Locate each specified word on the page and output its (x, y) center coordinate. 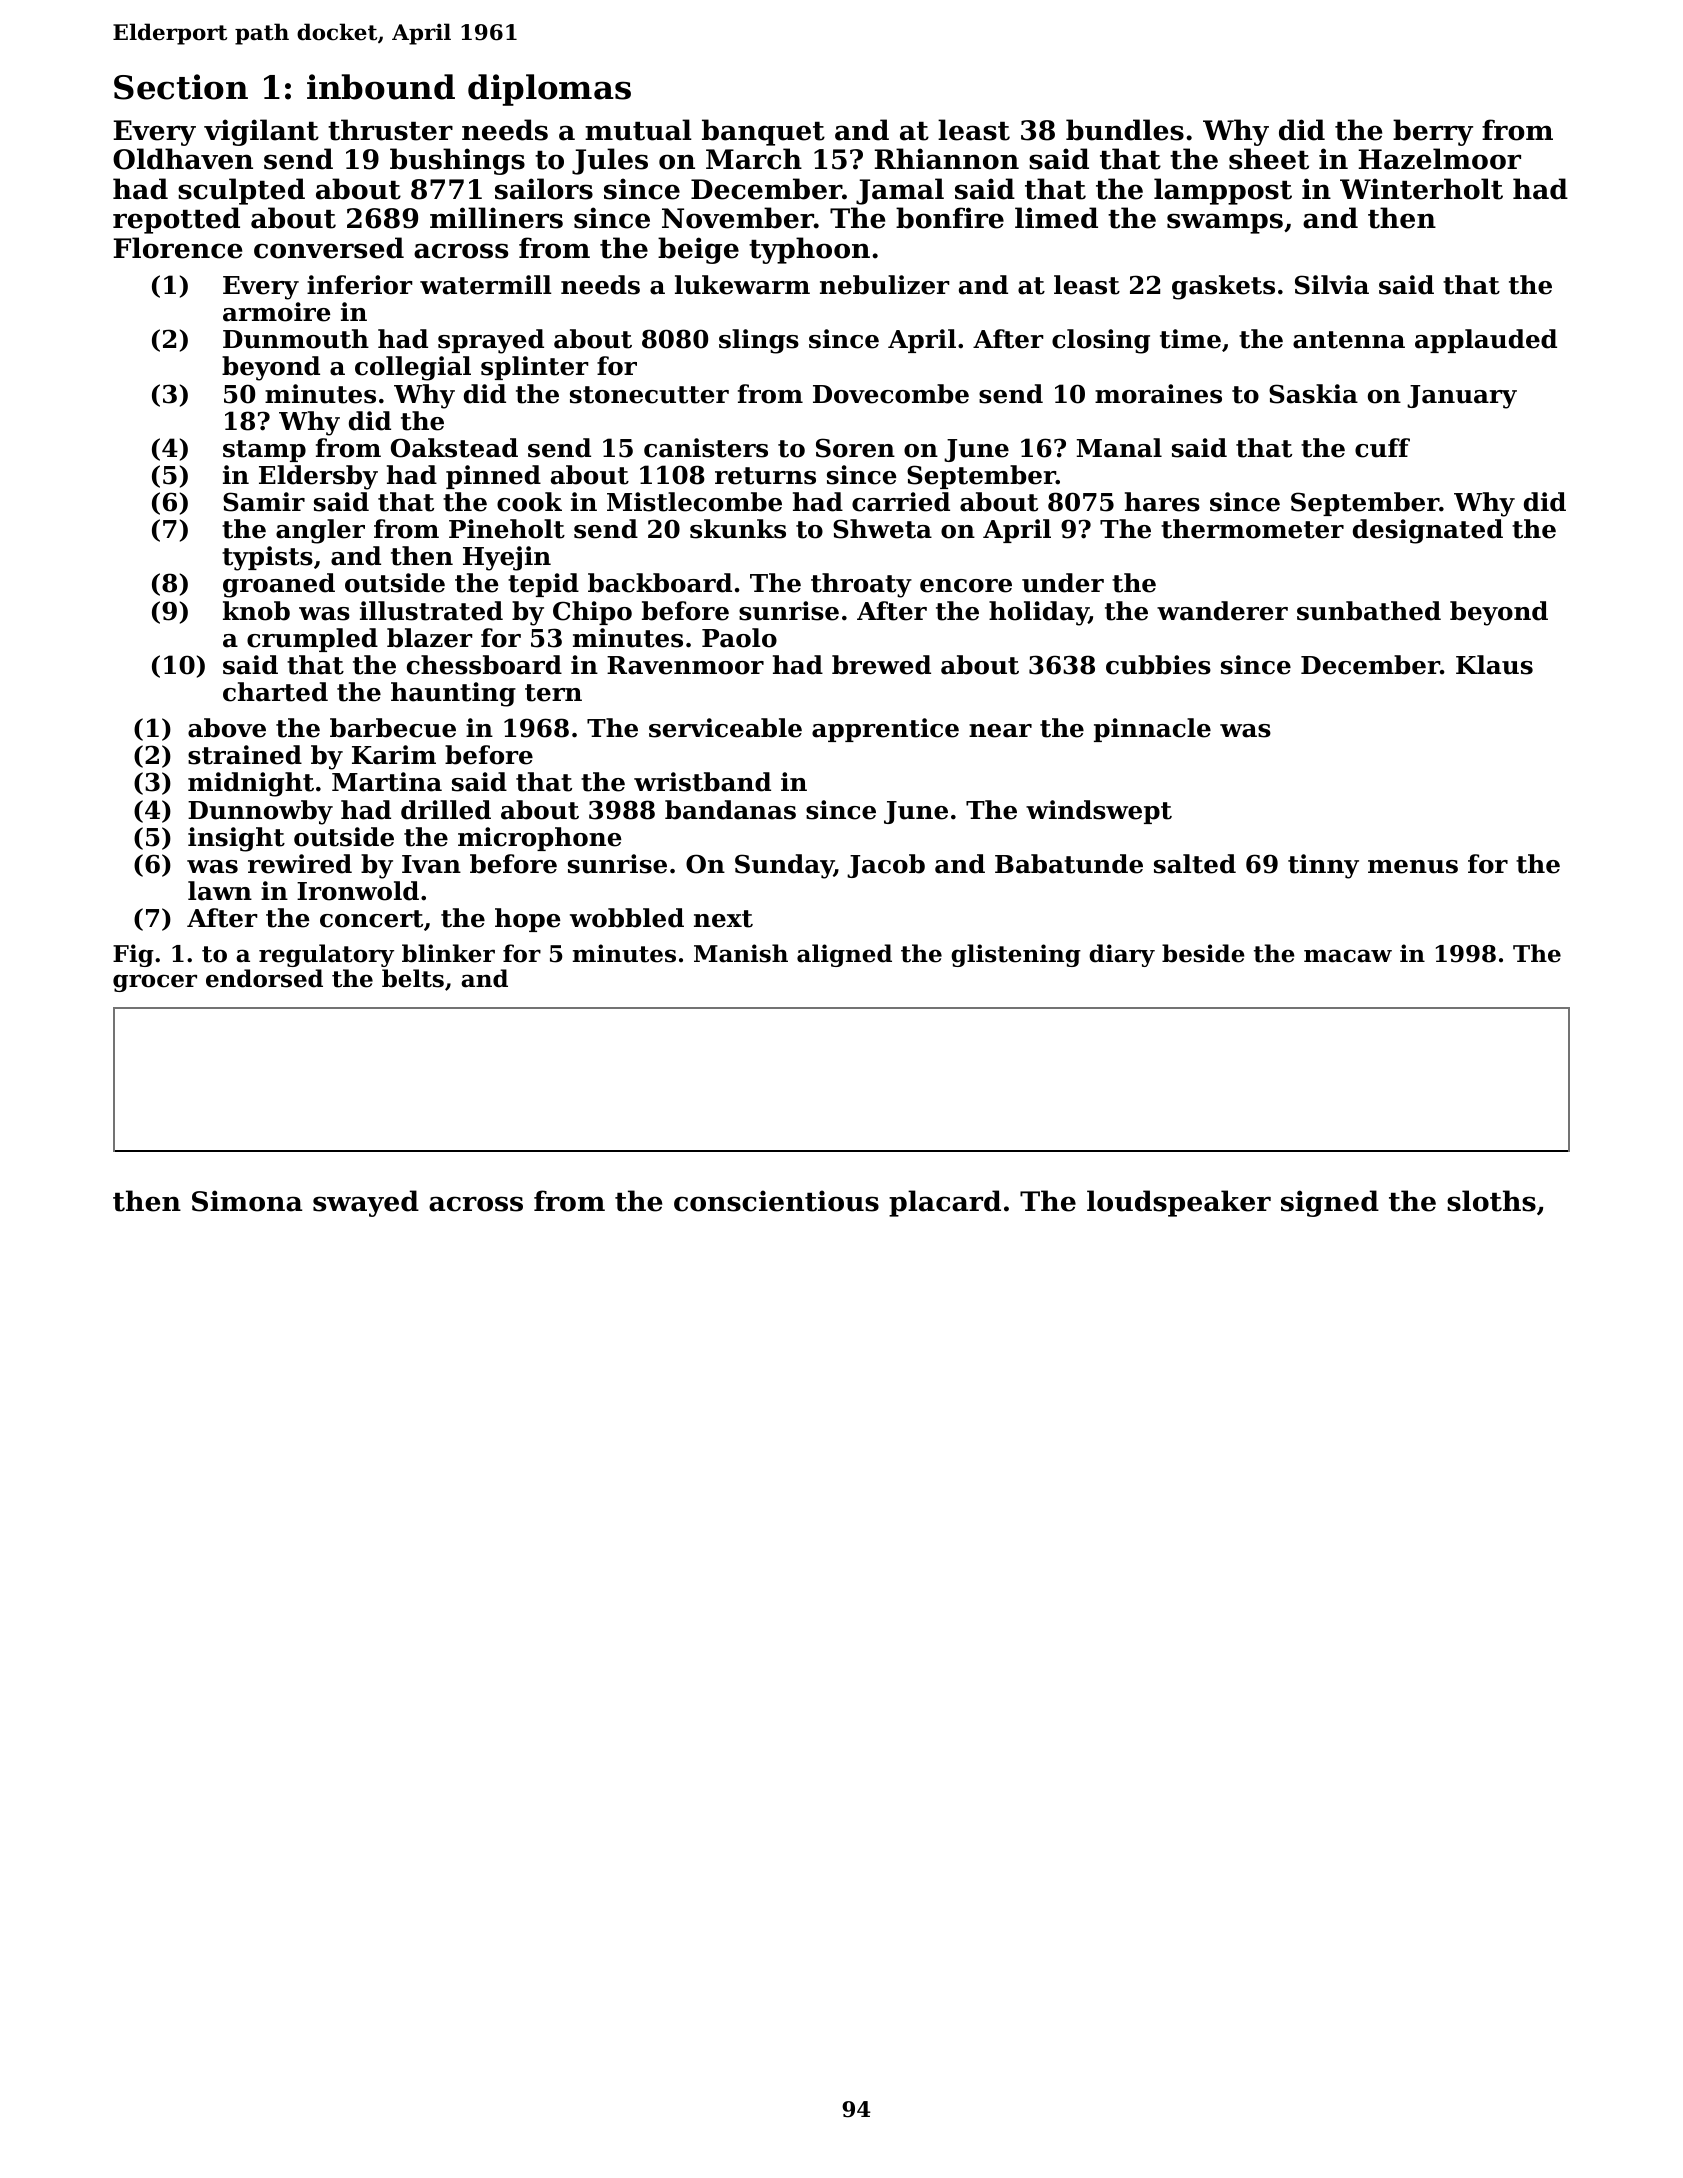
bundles (1125, 130)
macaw (1348, 956)
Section (181, 87)
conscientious (776, 1201)
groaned (279, 585)
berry (1433, 132)
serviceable (725, 728)
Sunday (784, 866)
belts (413, 978)
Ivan (431, 864)
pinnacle (1152, 730)
